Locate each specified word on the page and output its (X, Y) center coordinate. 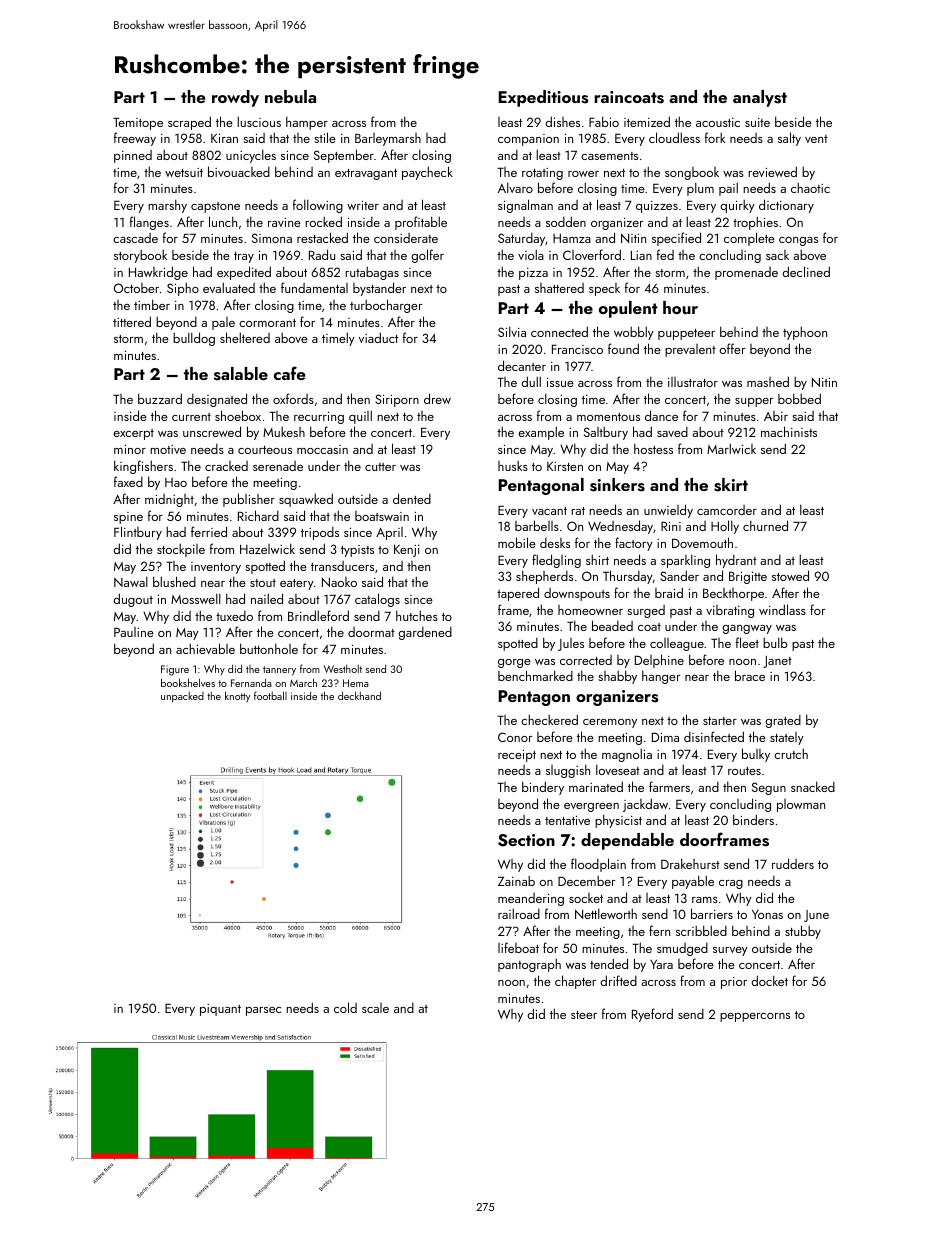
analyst (760, 98)
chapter (575, 982)
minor (130, 449)
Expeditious (543, 98)
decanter (522, 365)
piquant (220, 1010)
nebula (290, 96)
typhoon (805, 333)
